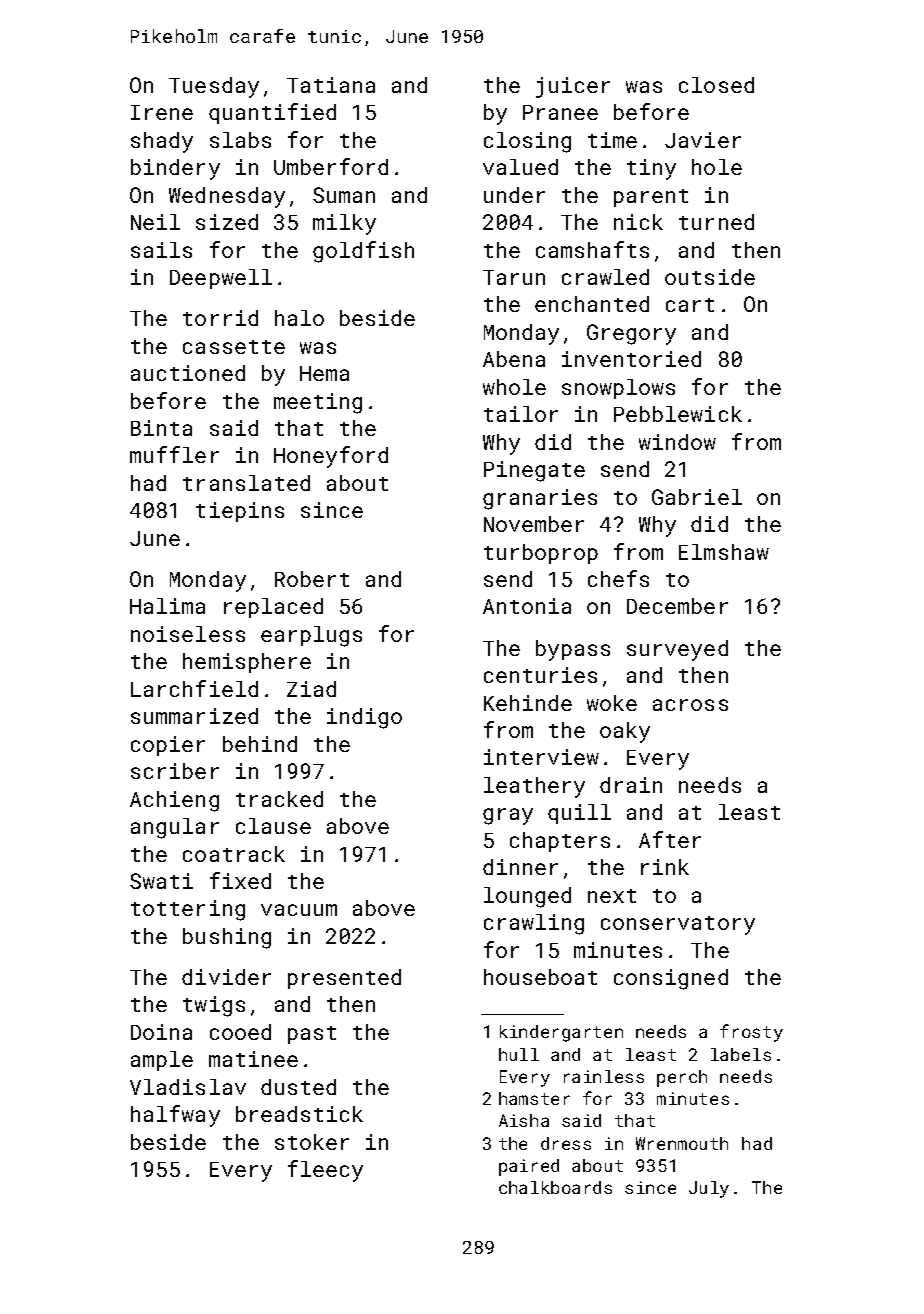 The height and width of the document is (1314, 924). What do you see at coordinates (194, 688) in the document?
I see `Larchfield` at bounding box center [194, 688].
